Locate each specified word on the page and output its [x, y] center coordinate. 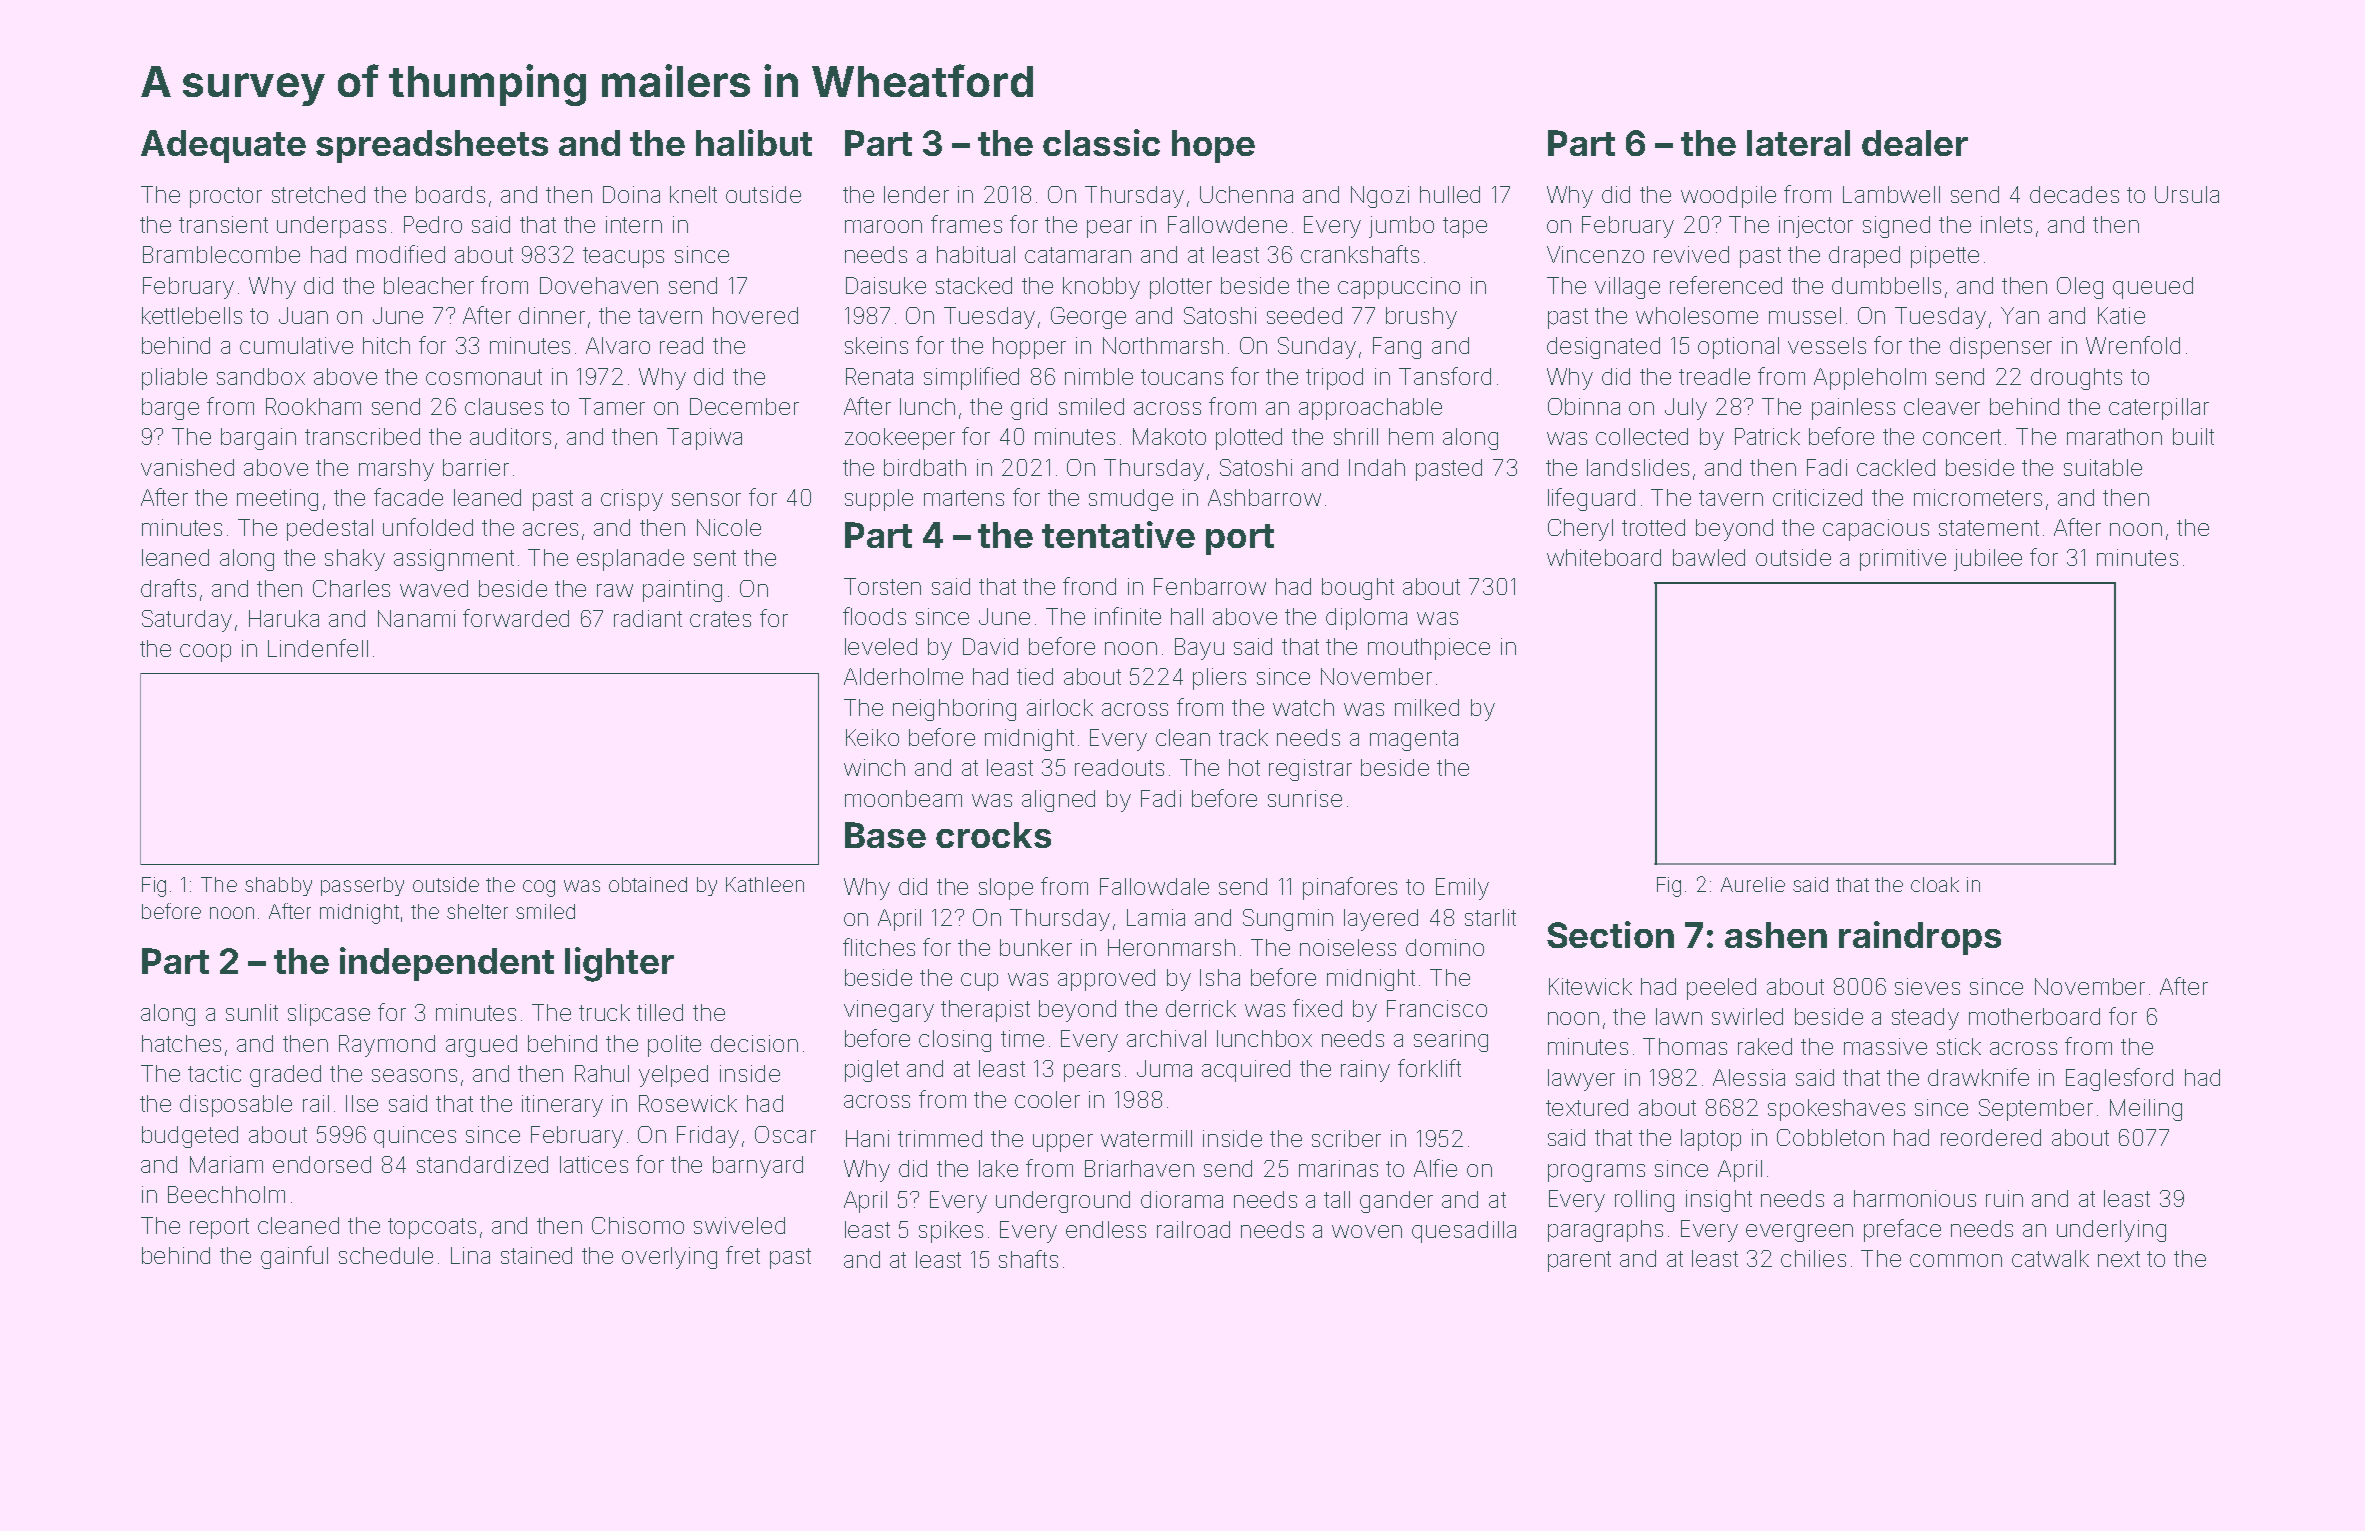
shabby [278, 886]
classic [1101, 142]
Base [885, 835]
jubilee [1988, 560]
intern [634, 224]
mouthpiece [1429, 649]
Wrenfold [2133, 345]
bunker [1036, 947]
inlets [2006, 224]
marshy [396, 470]
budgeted [190, 1137]
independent [447, 964]
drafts [168, 588]
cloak [1935, 884]
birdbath [925, 467]
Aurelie [1753, 884]
